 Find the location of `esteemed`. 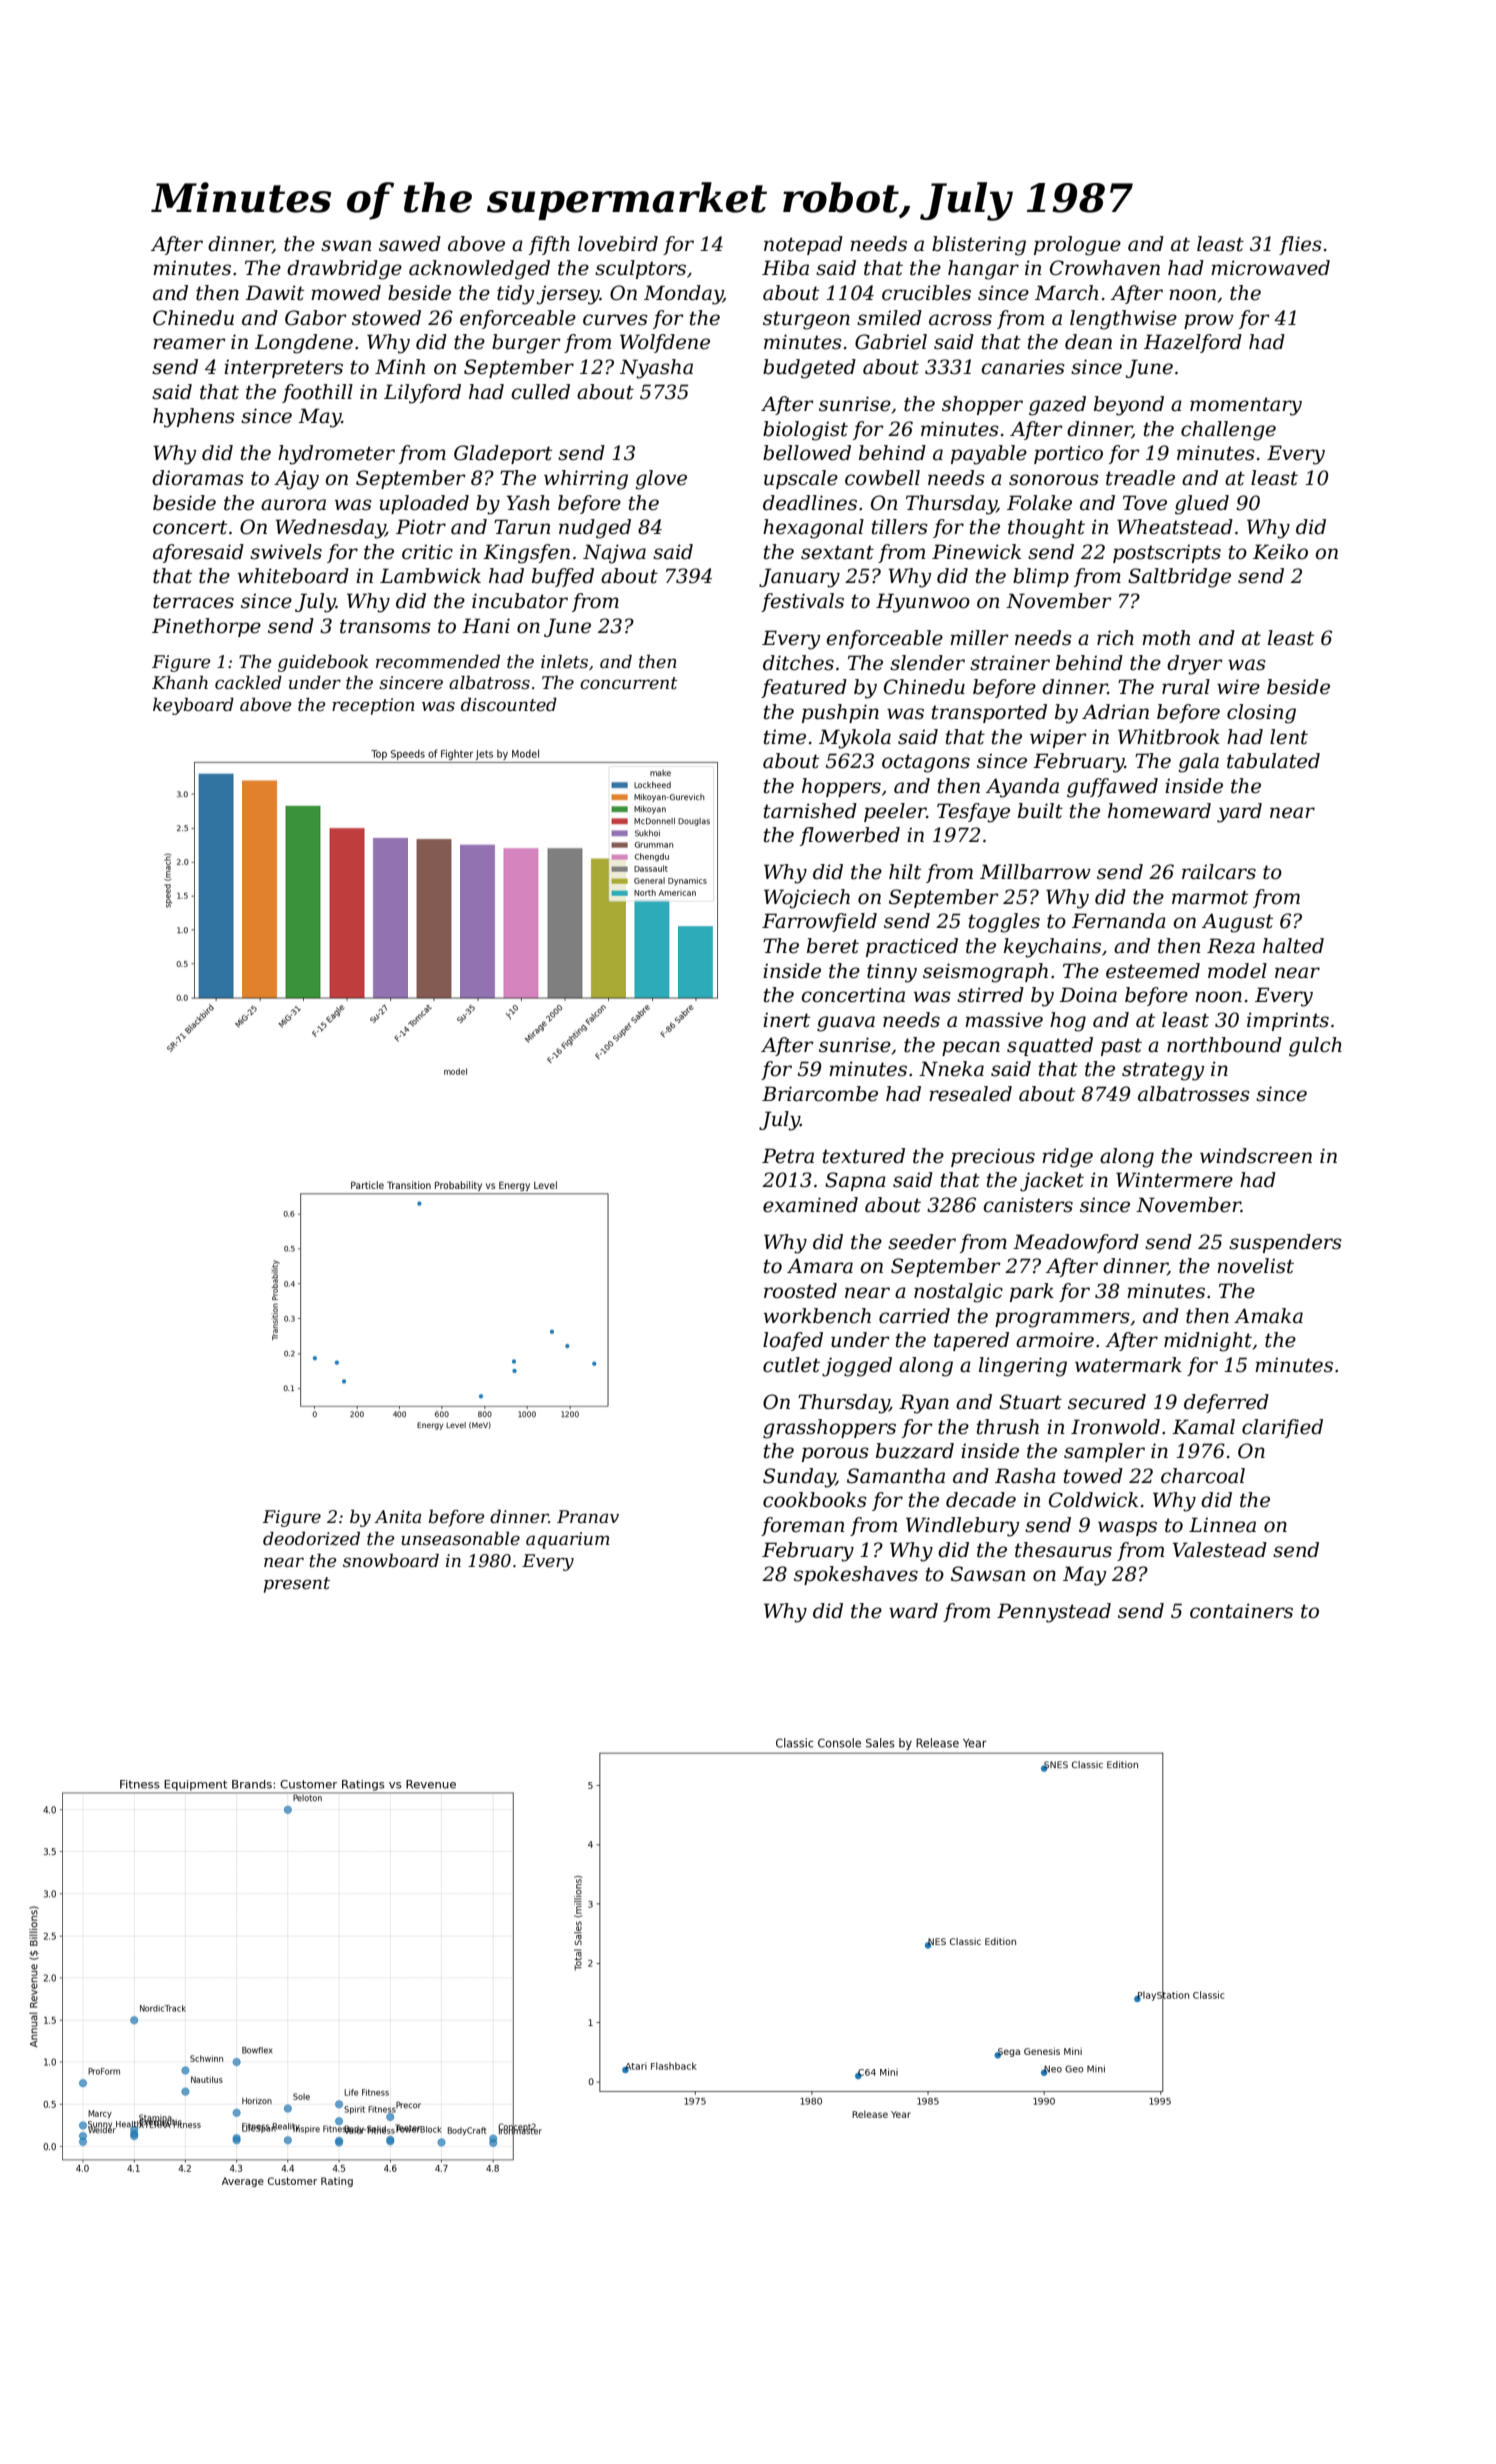

esteemed is located at coordinates (1153, 971).
